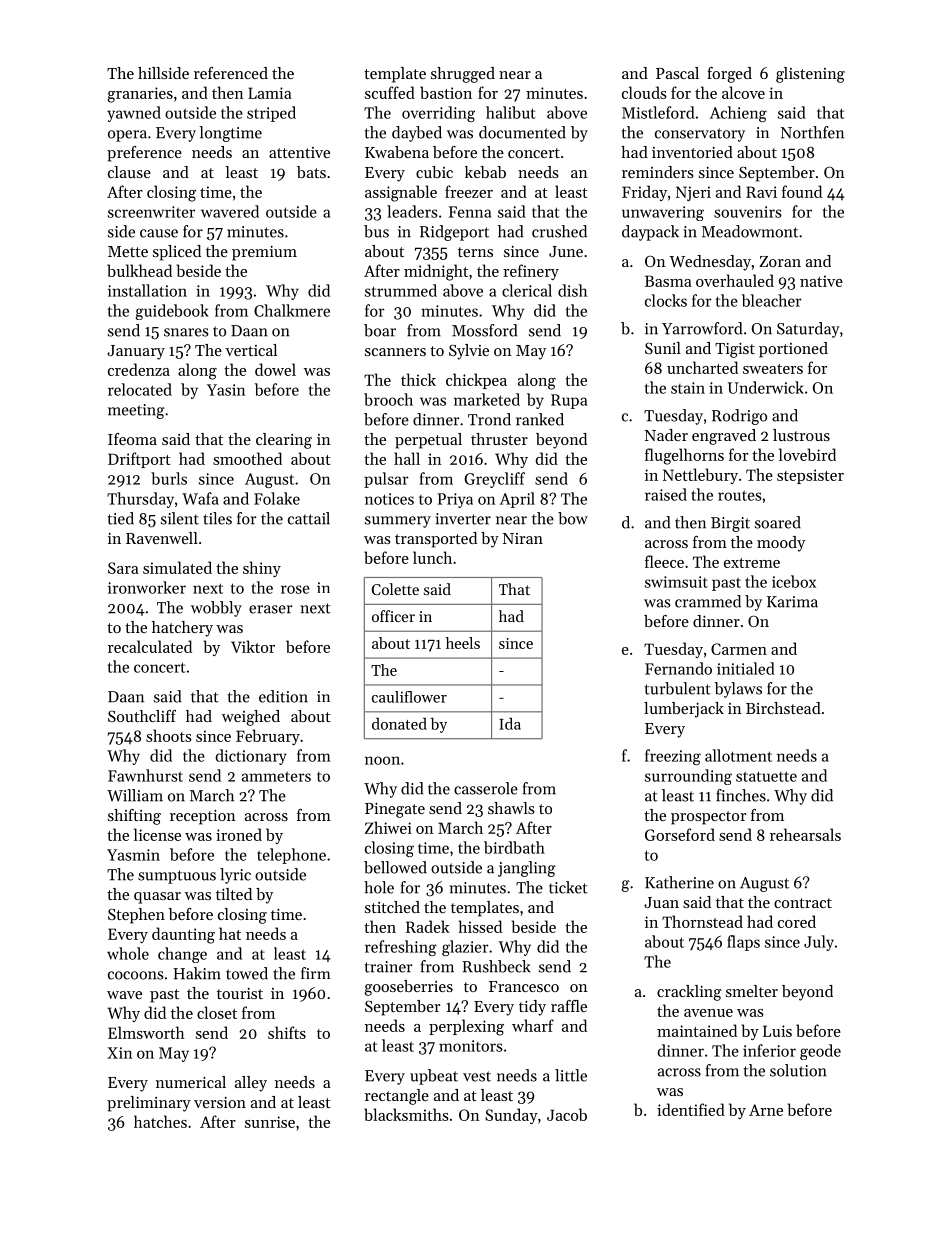 The height and width of the screenshot is (1233, 952). I want to click on Greycliff, so click(494, 480).
